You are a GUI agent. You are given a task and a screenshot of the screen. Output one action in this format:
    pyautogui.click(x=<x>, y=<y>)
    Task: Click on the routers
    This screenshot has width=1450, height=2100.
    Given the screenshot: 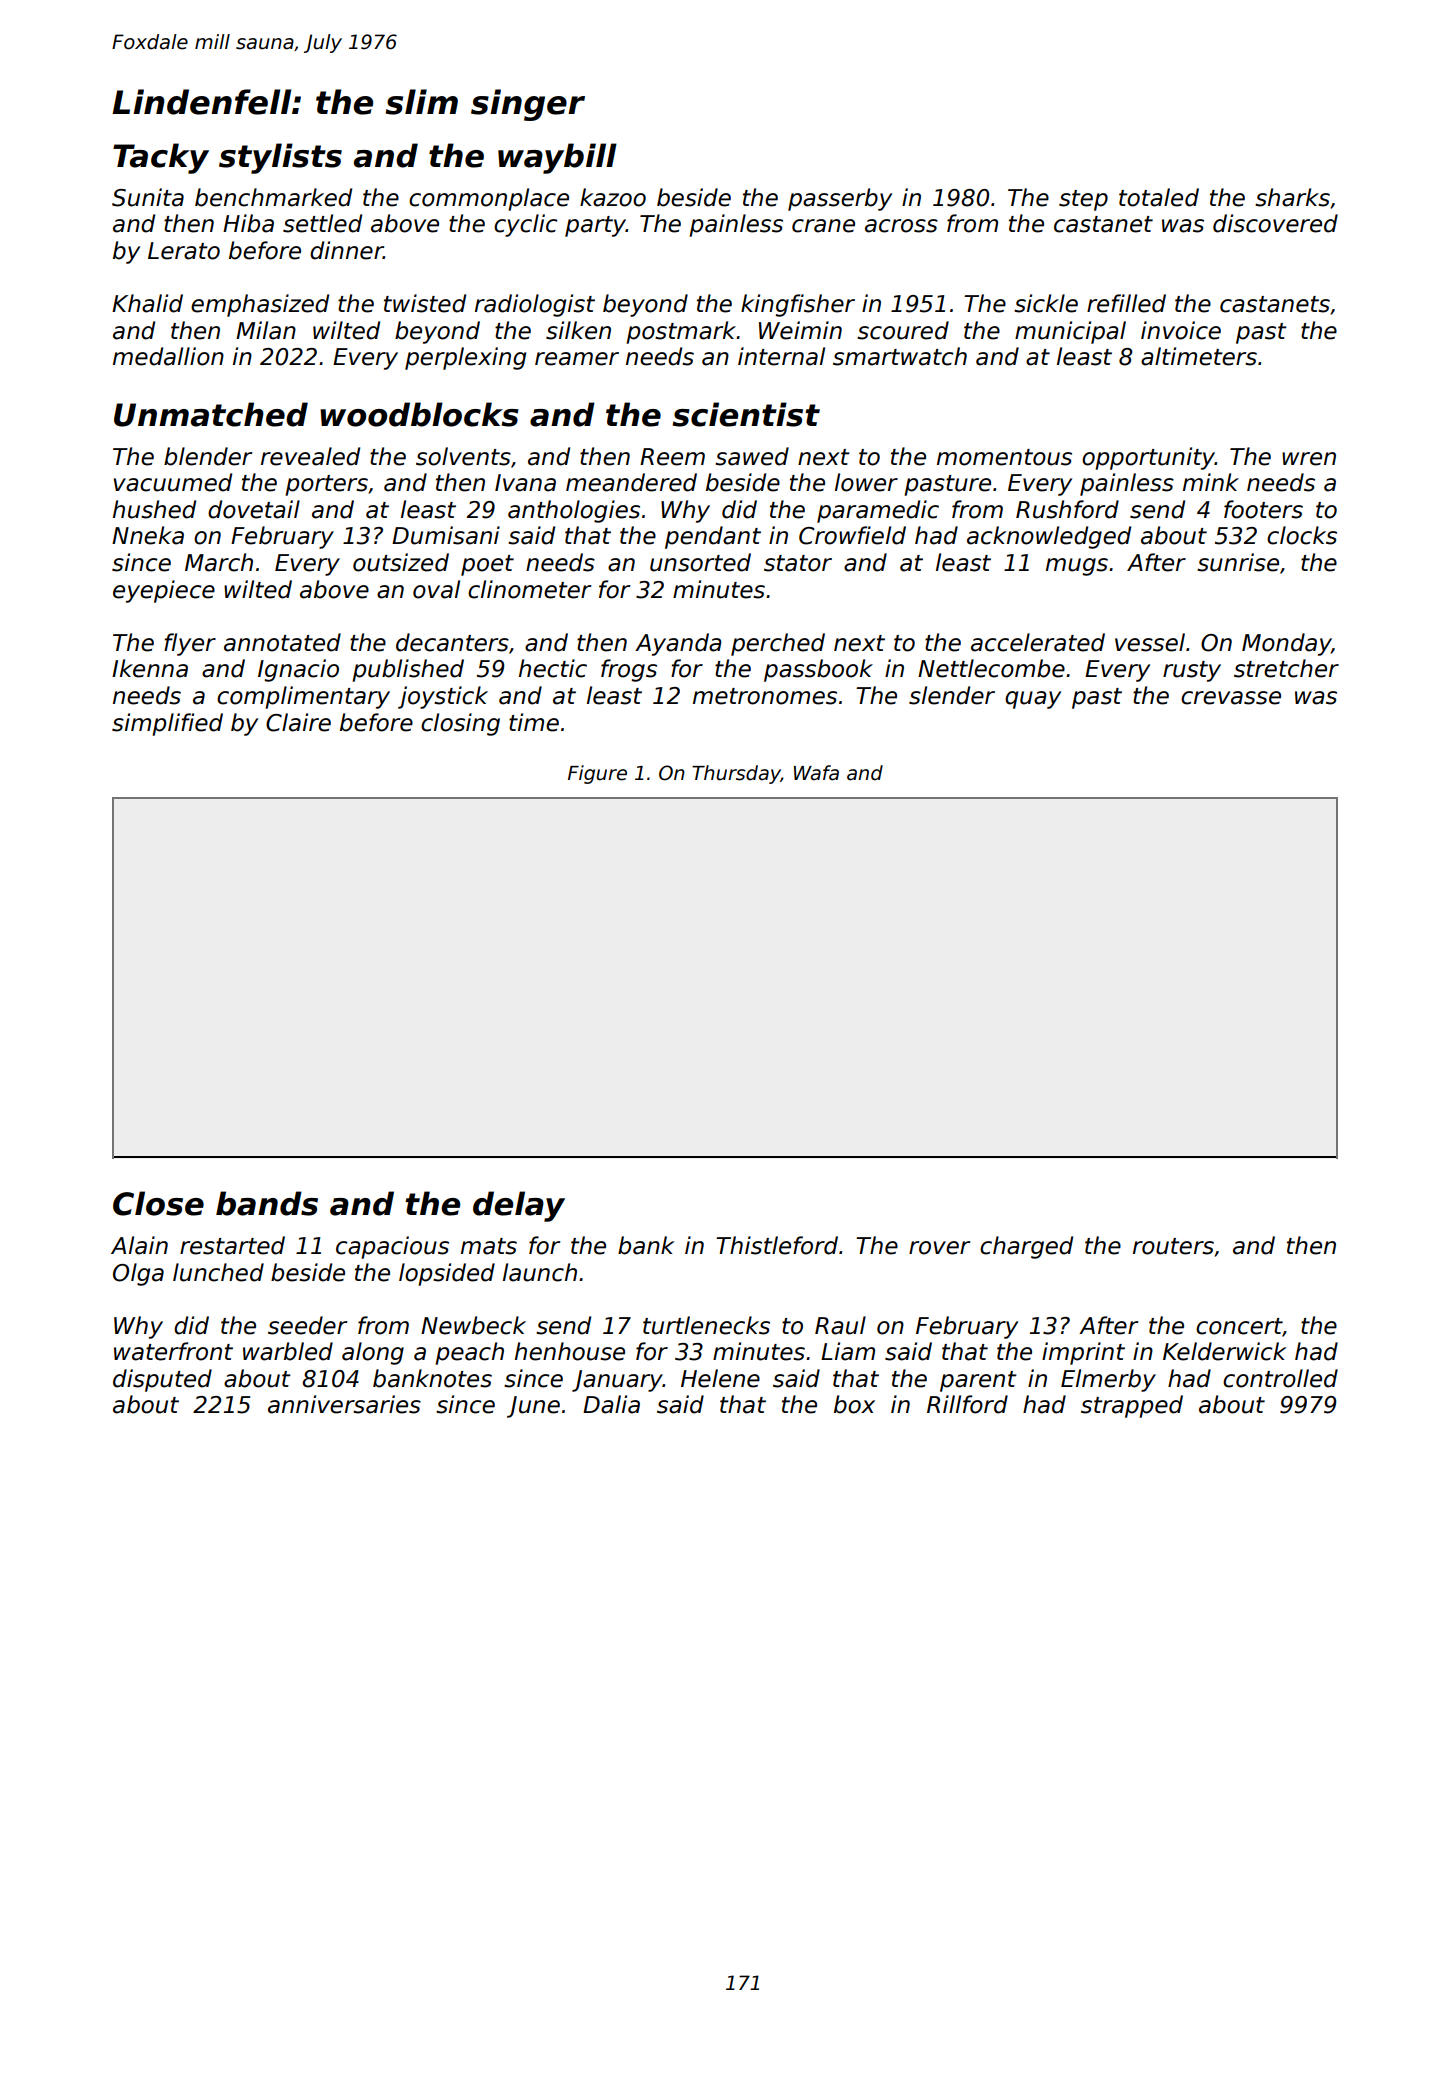 What is the action you would take?
    pyautogui.click(x=1173, y=1246)
